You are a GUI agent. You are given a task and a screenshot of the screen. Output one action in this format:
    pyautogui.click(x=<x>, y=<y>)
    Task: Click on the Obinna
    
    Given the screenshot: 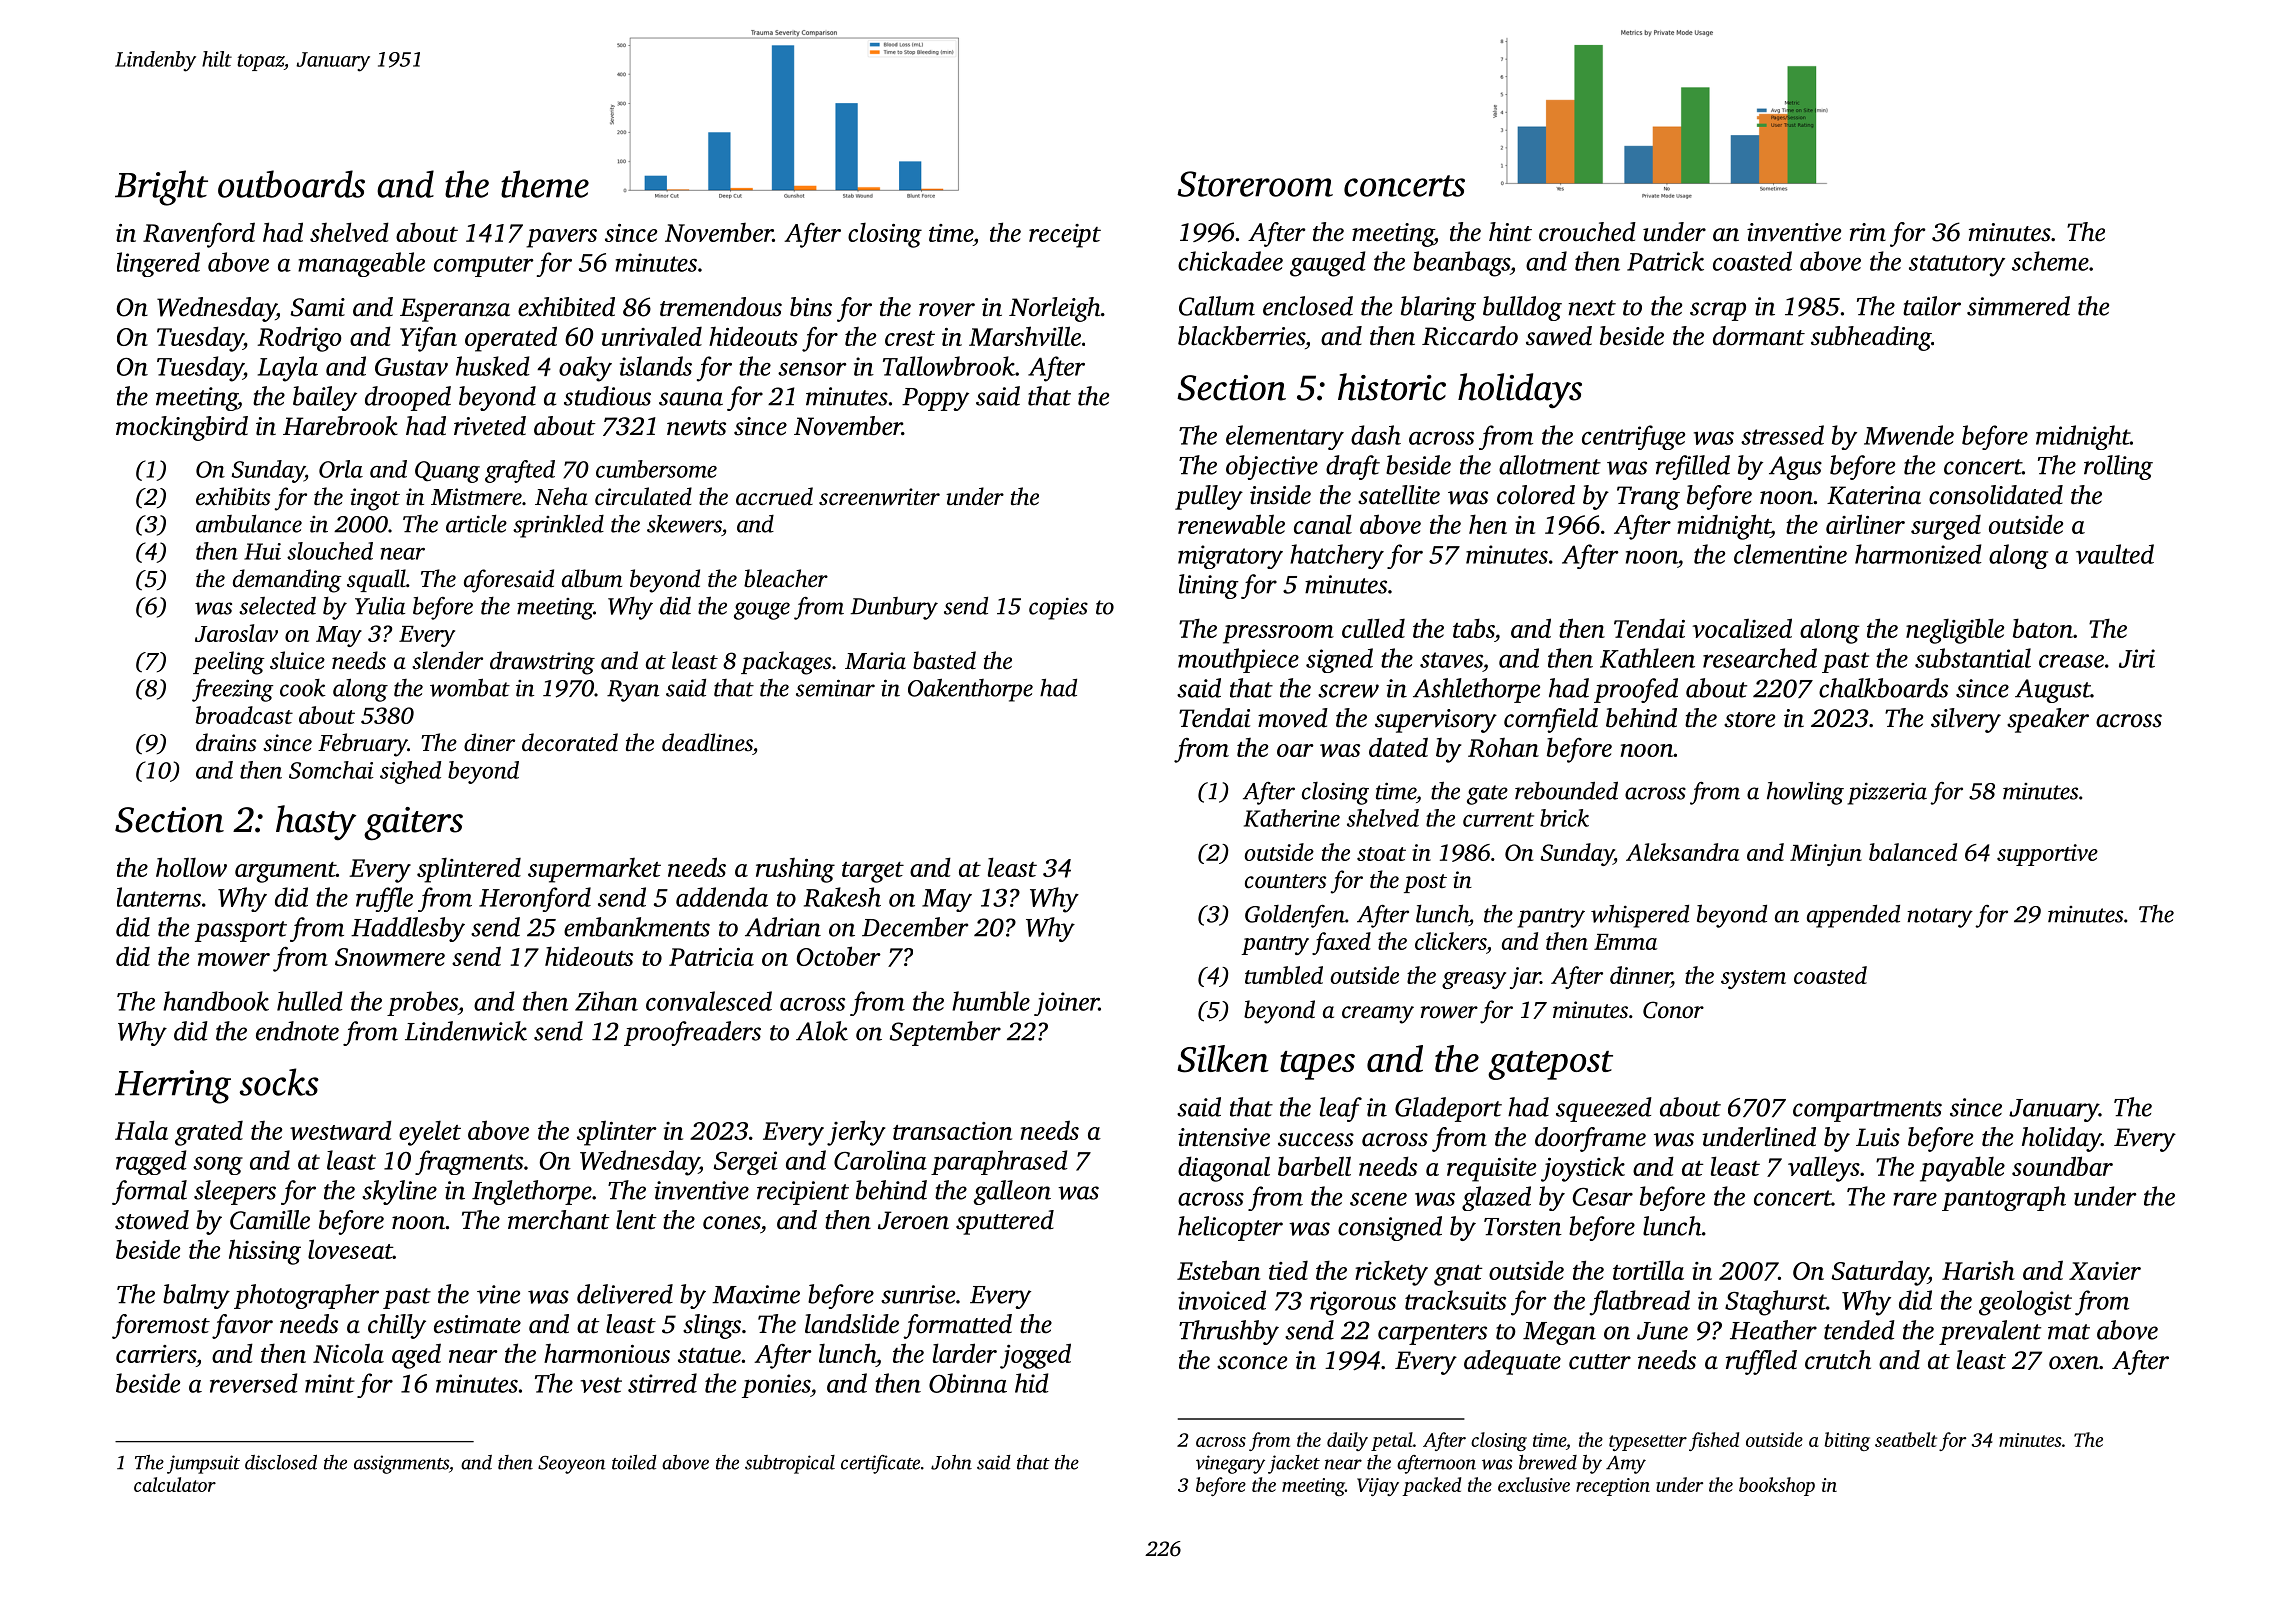 What is the action you would take?
    pyautogui.click(x=968, y=1383)
